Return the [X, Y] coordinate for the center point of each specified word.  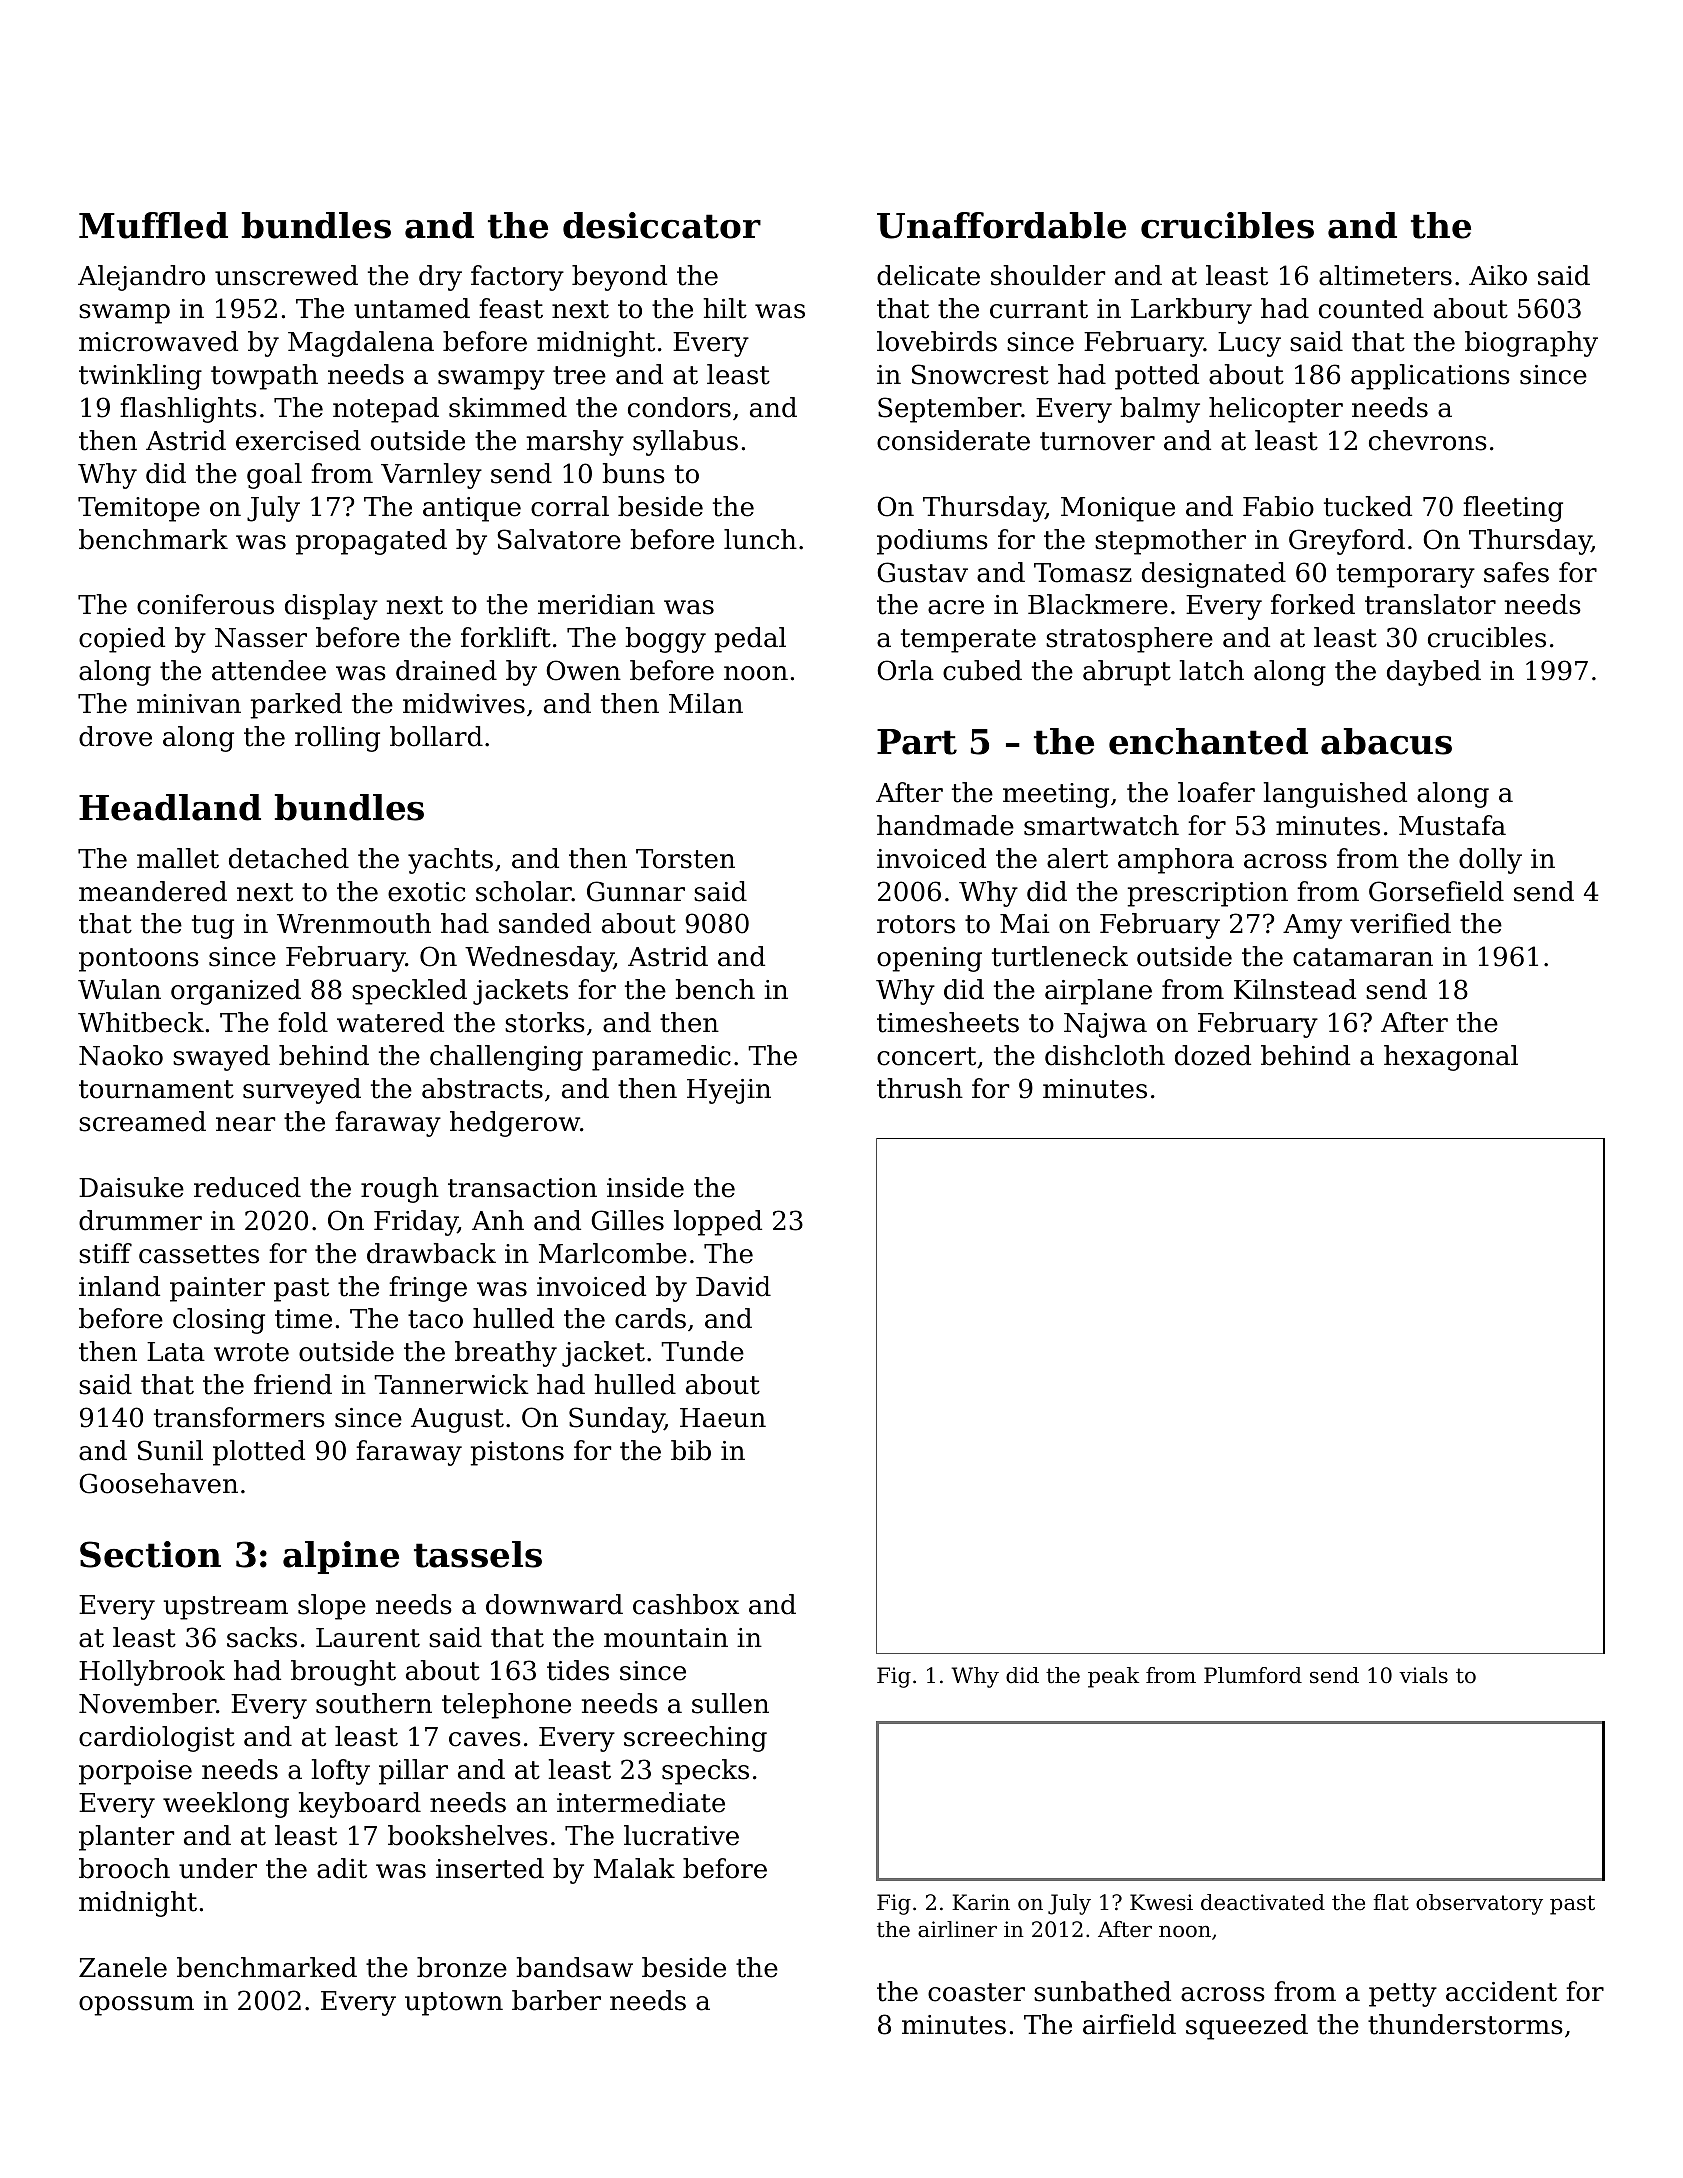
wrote [251, 1352]
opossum [136, 2006]
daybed [1434, 673]
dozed [1213, 1055]
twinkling [140, 377]
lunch [760, 539]
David [733, 1286]
